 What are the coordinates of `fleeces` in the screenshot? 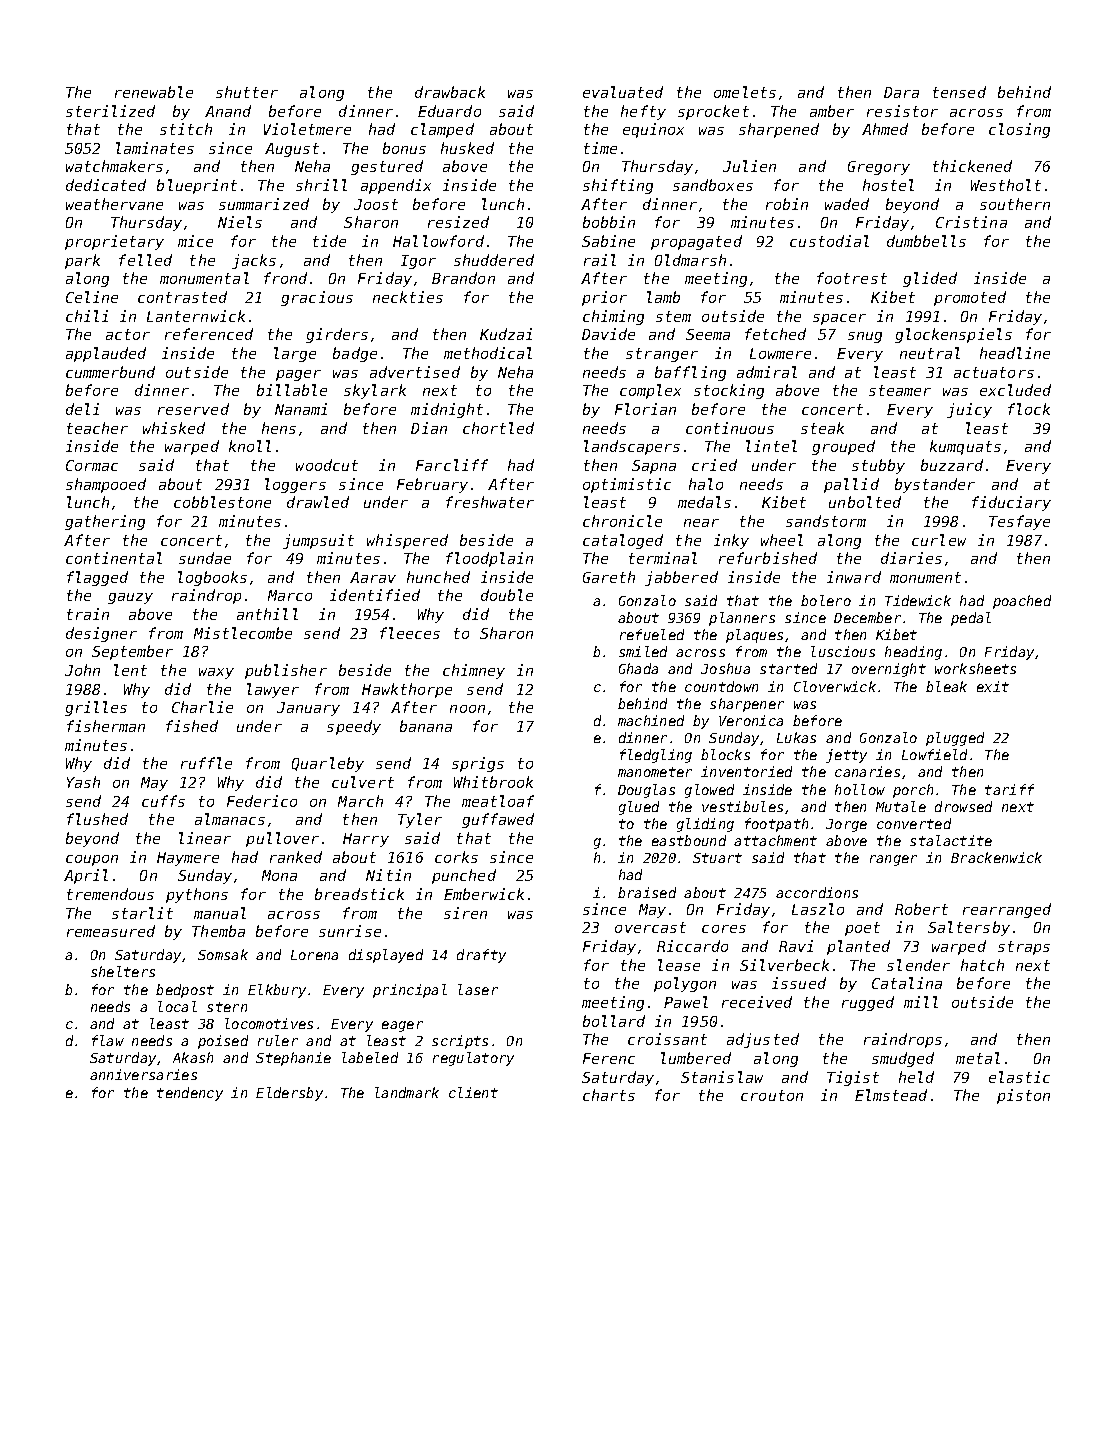 It's located at (410, 633).
